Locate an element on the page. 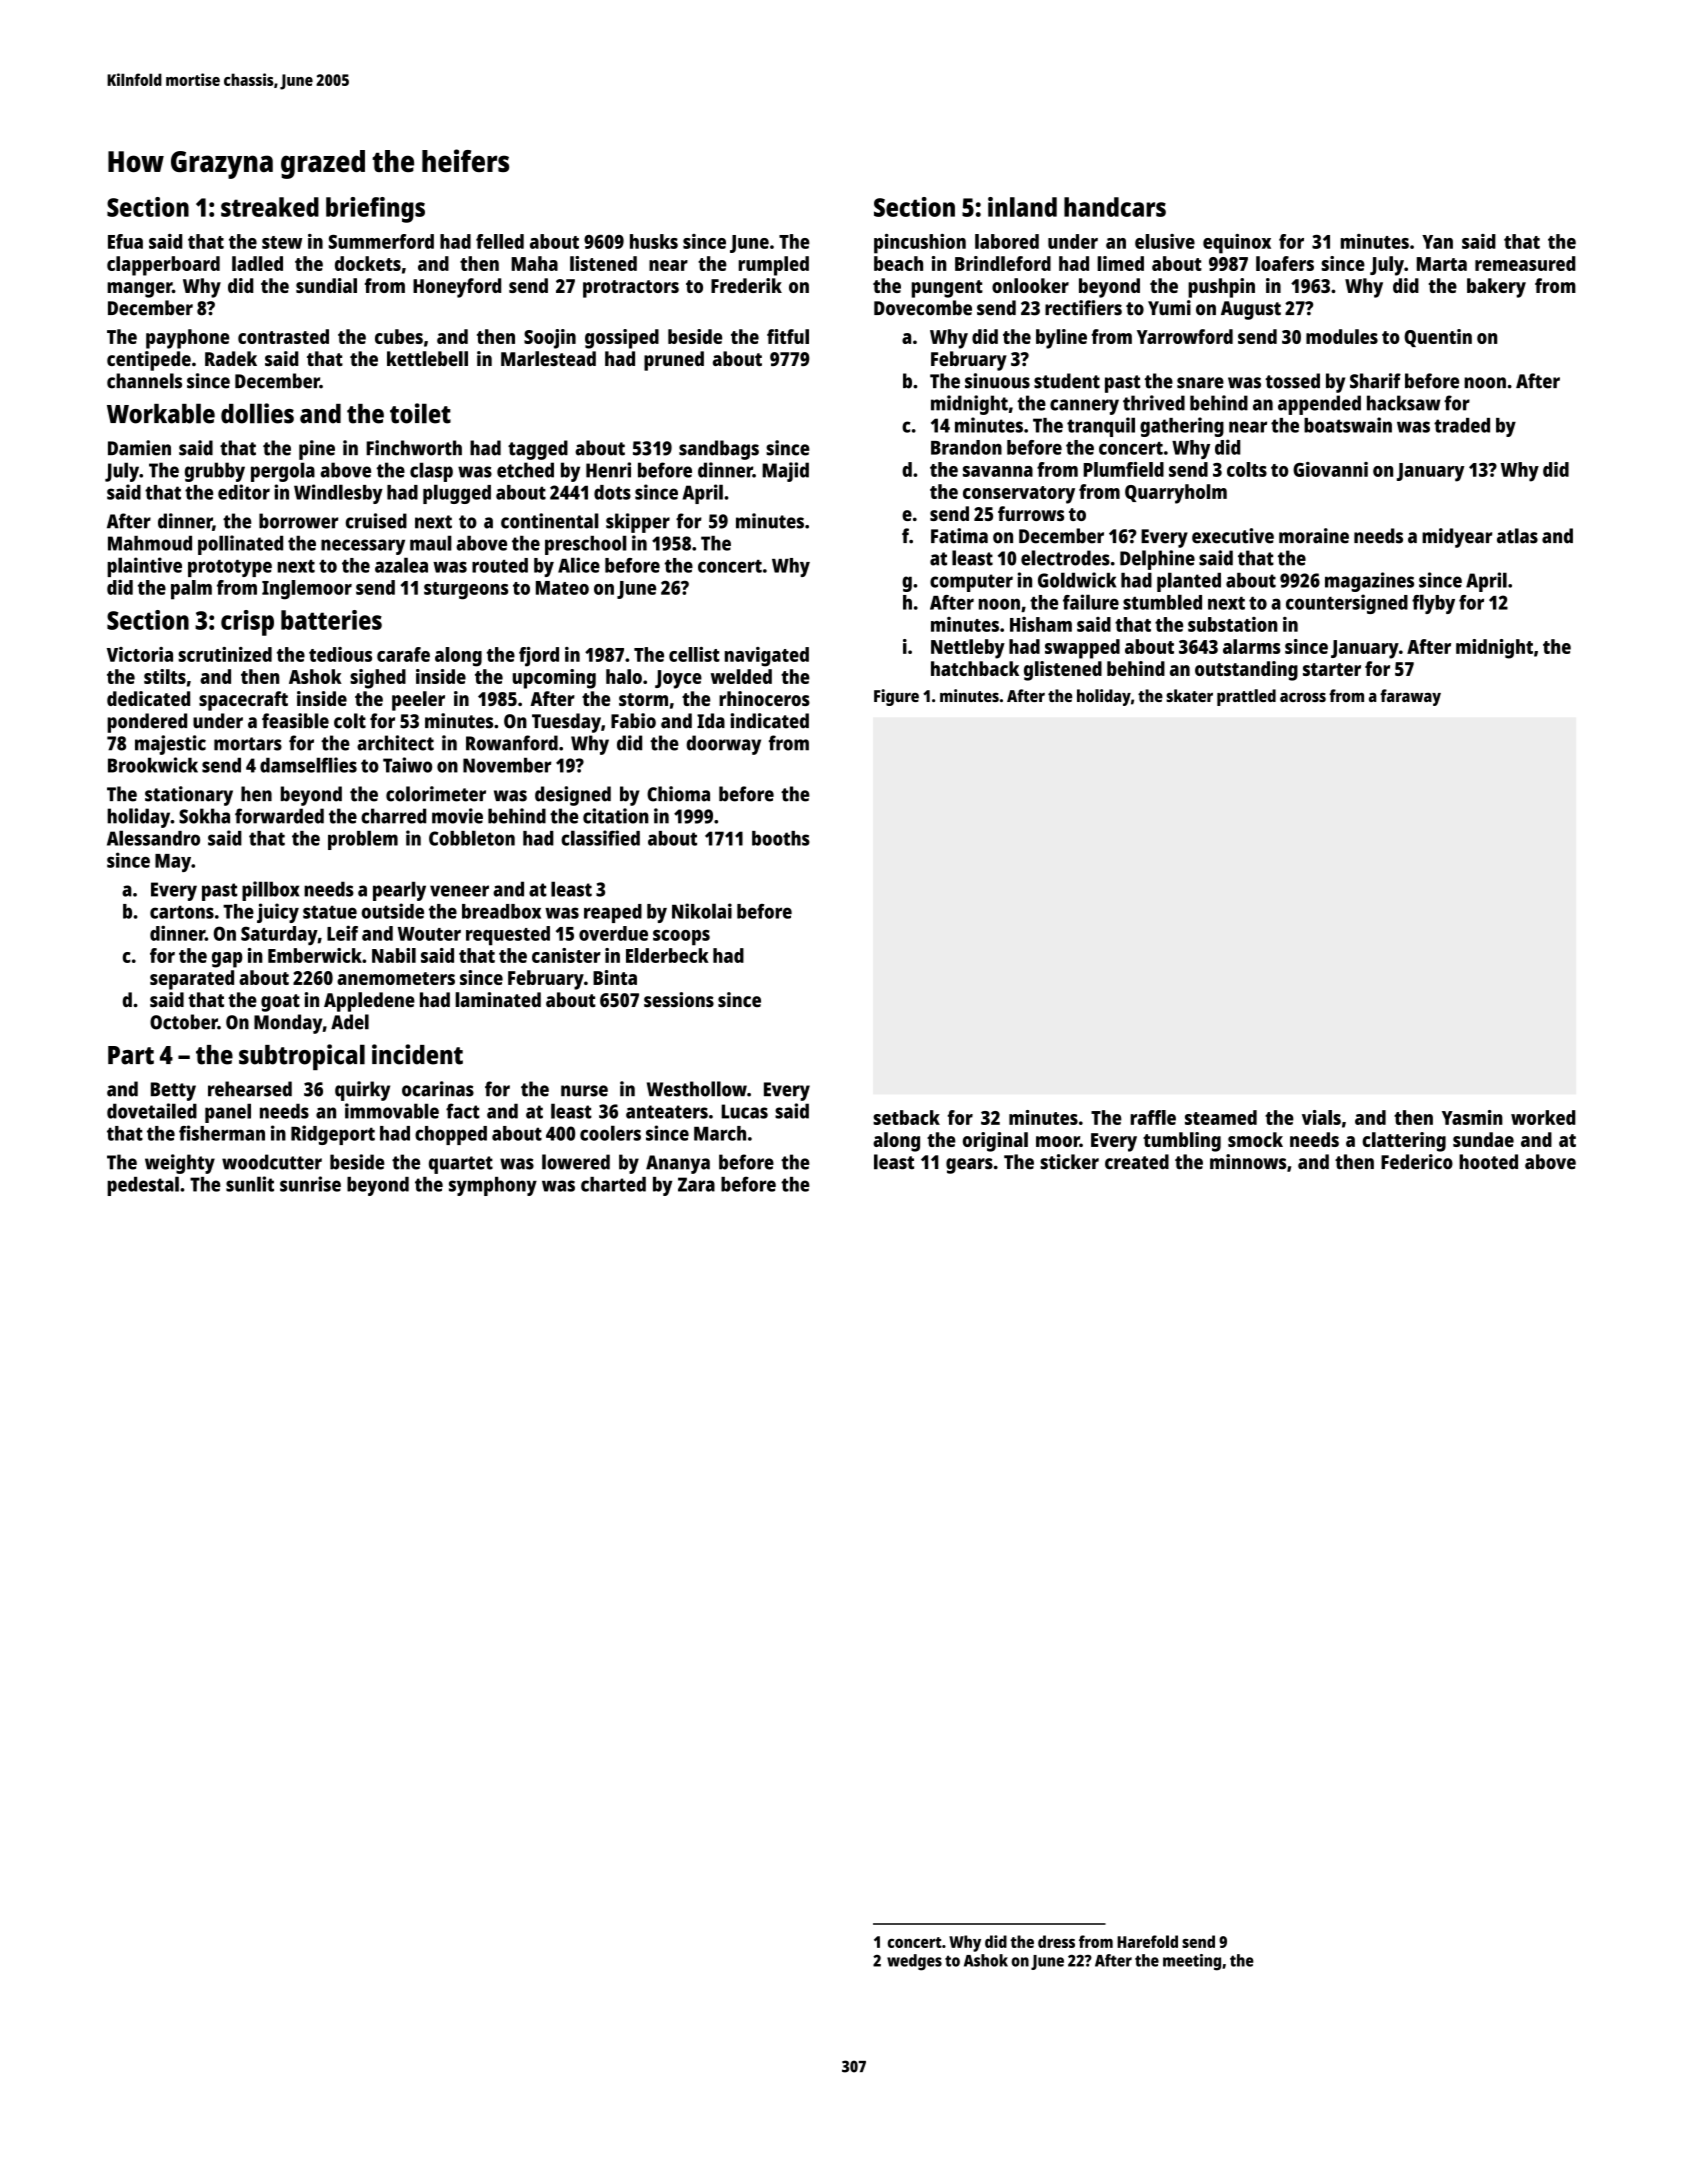 The image size is (1683, 2178). March is located at coordinates (720, 1133).
